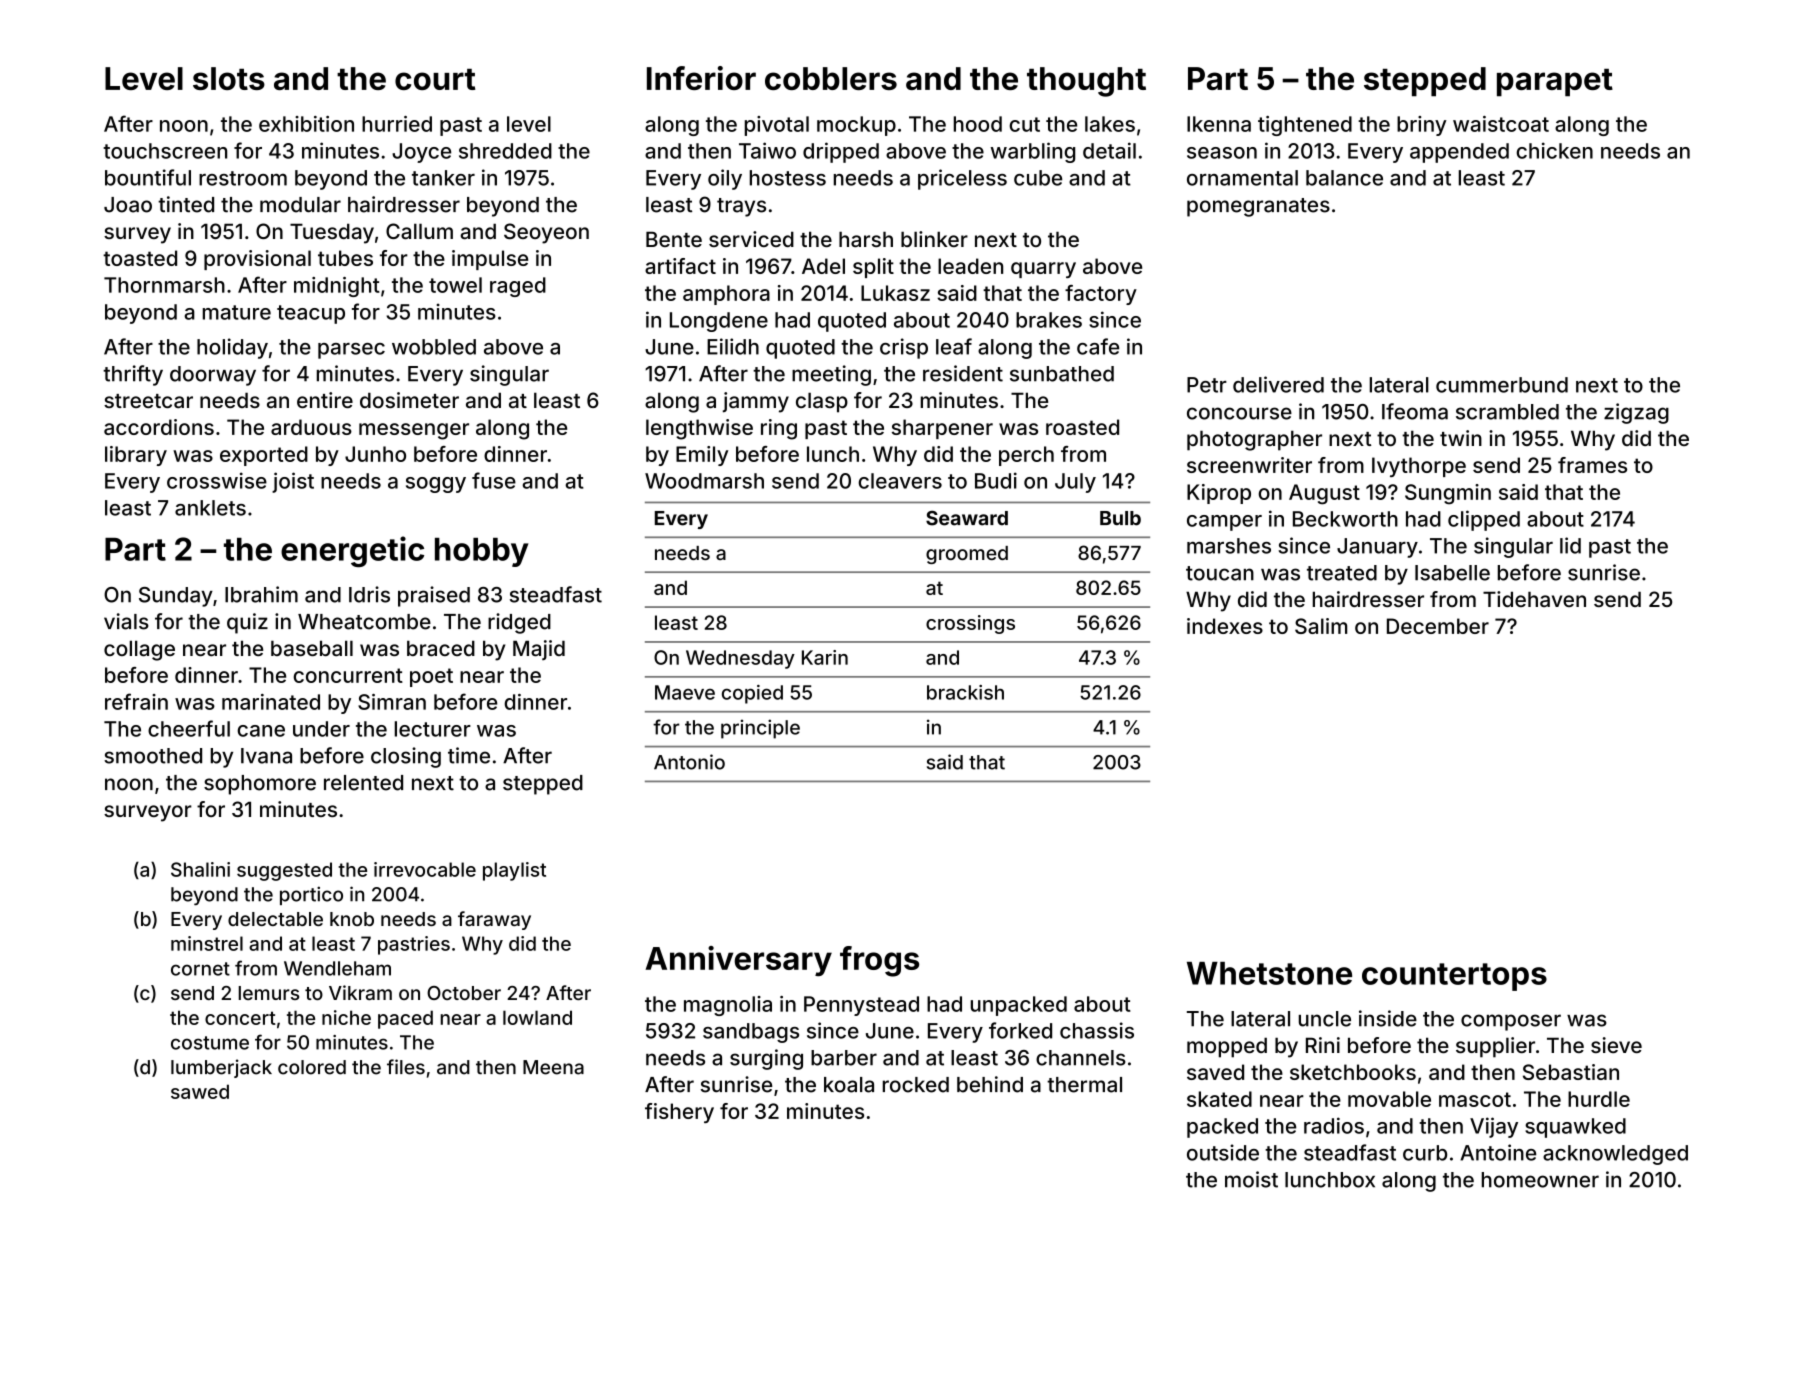 The width and height of the screenshot is (1795, 1387). I want to click on dripped, so click(841, 152).
